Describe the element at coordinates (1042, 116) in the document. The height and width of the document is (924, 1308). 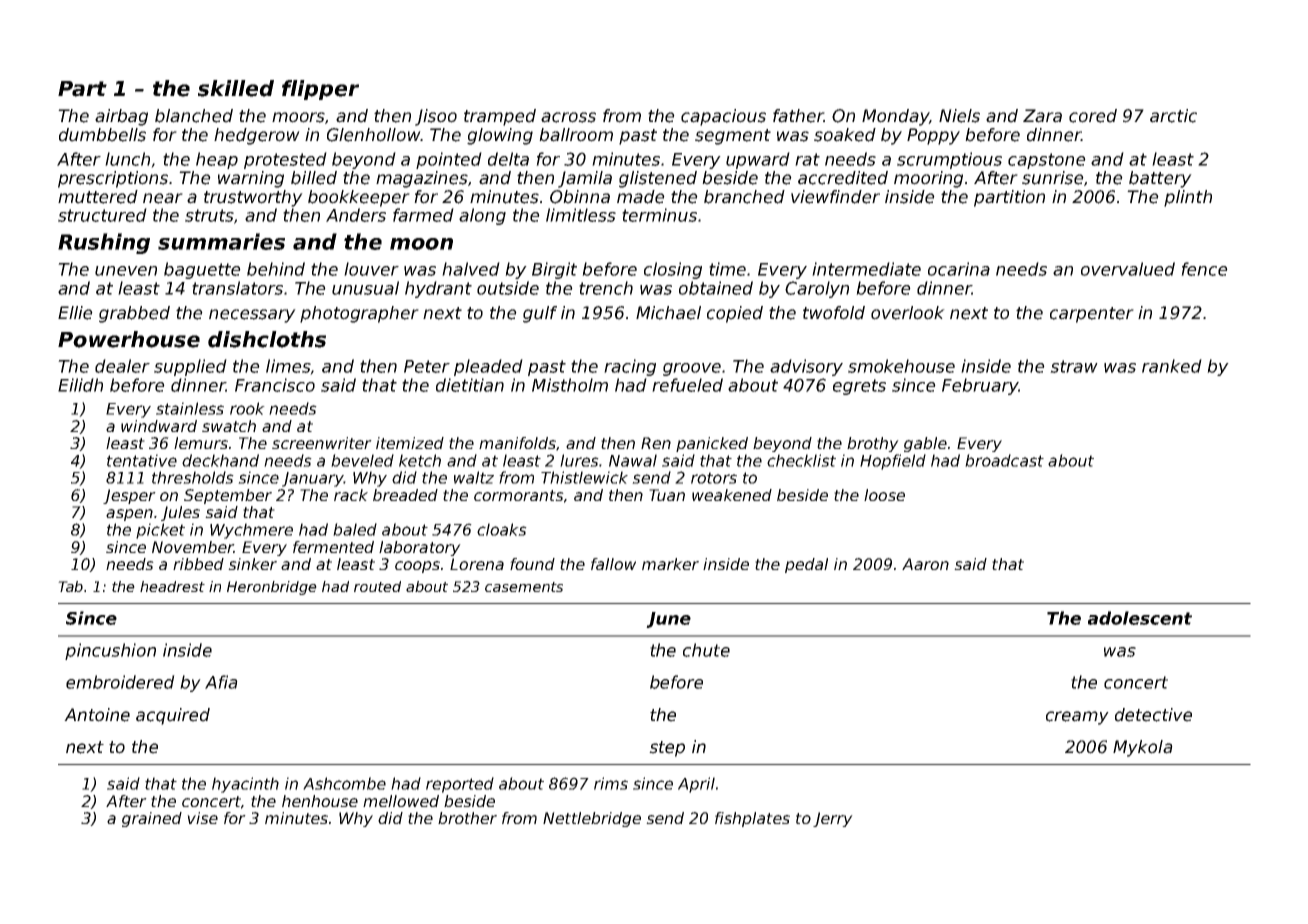
I see `Zara` at that location.
